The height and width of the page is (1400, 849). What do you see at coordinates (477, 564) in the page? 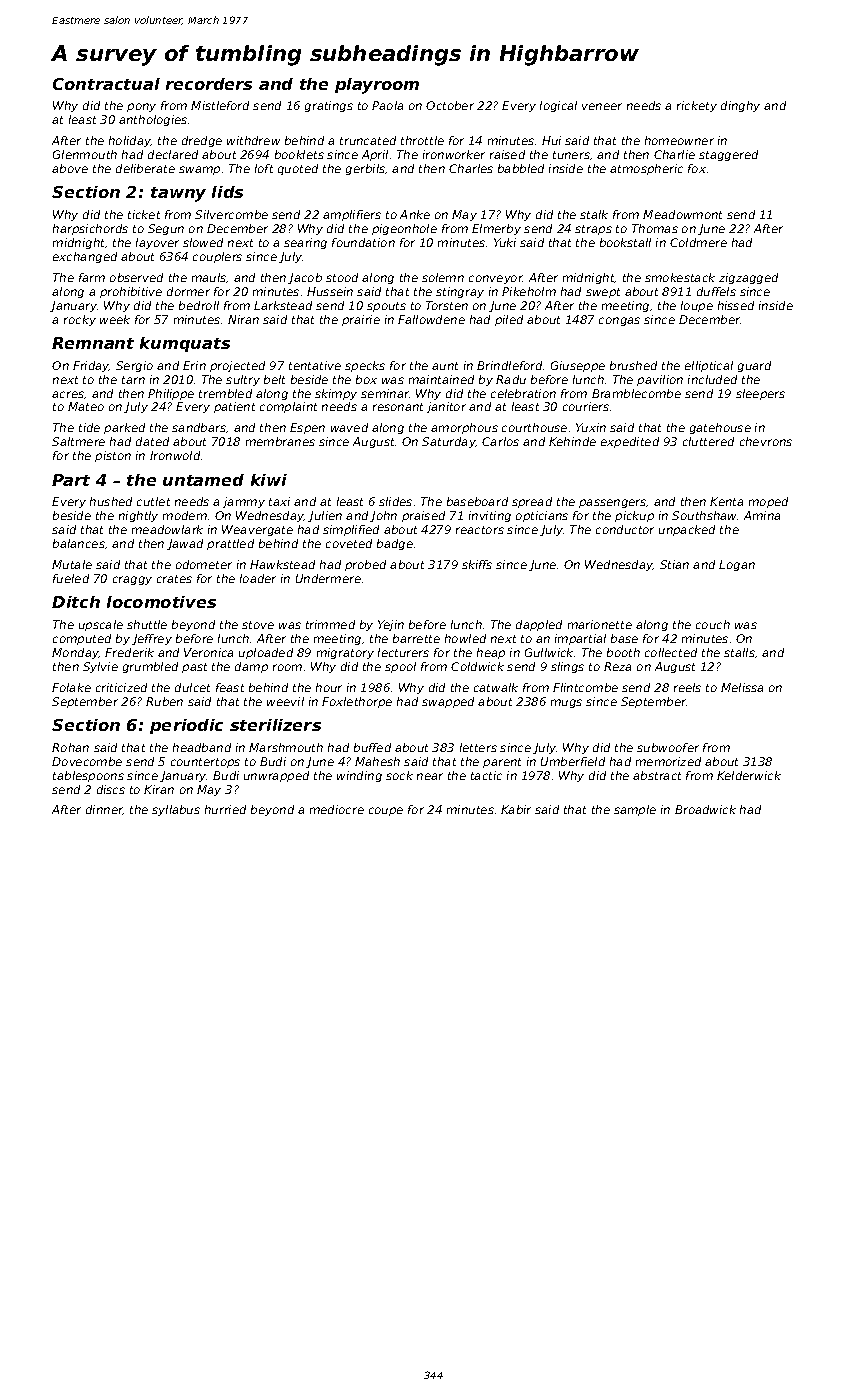
I see `skiffs` at bounding box center [477, 564].
